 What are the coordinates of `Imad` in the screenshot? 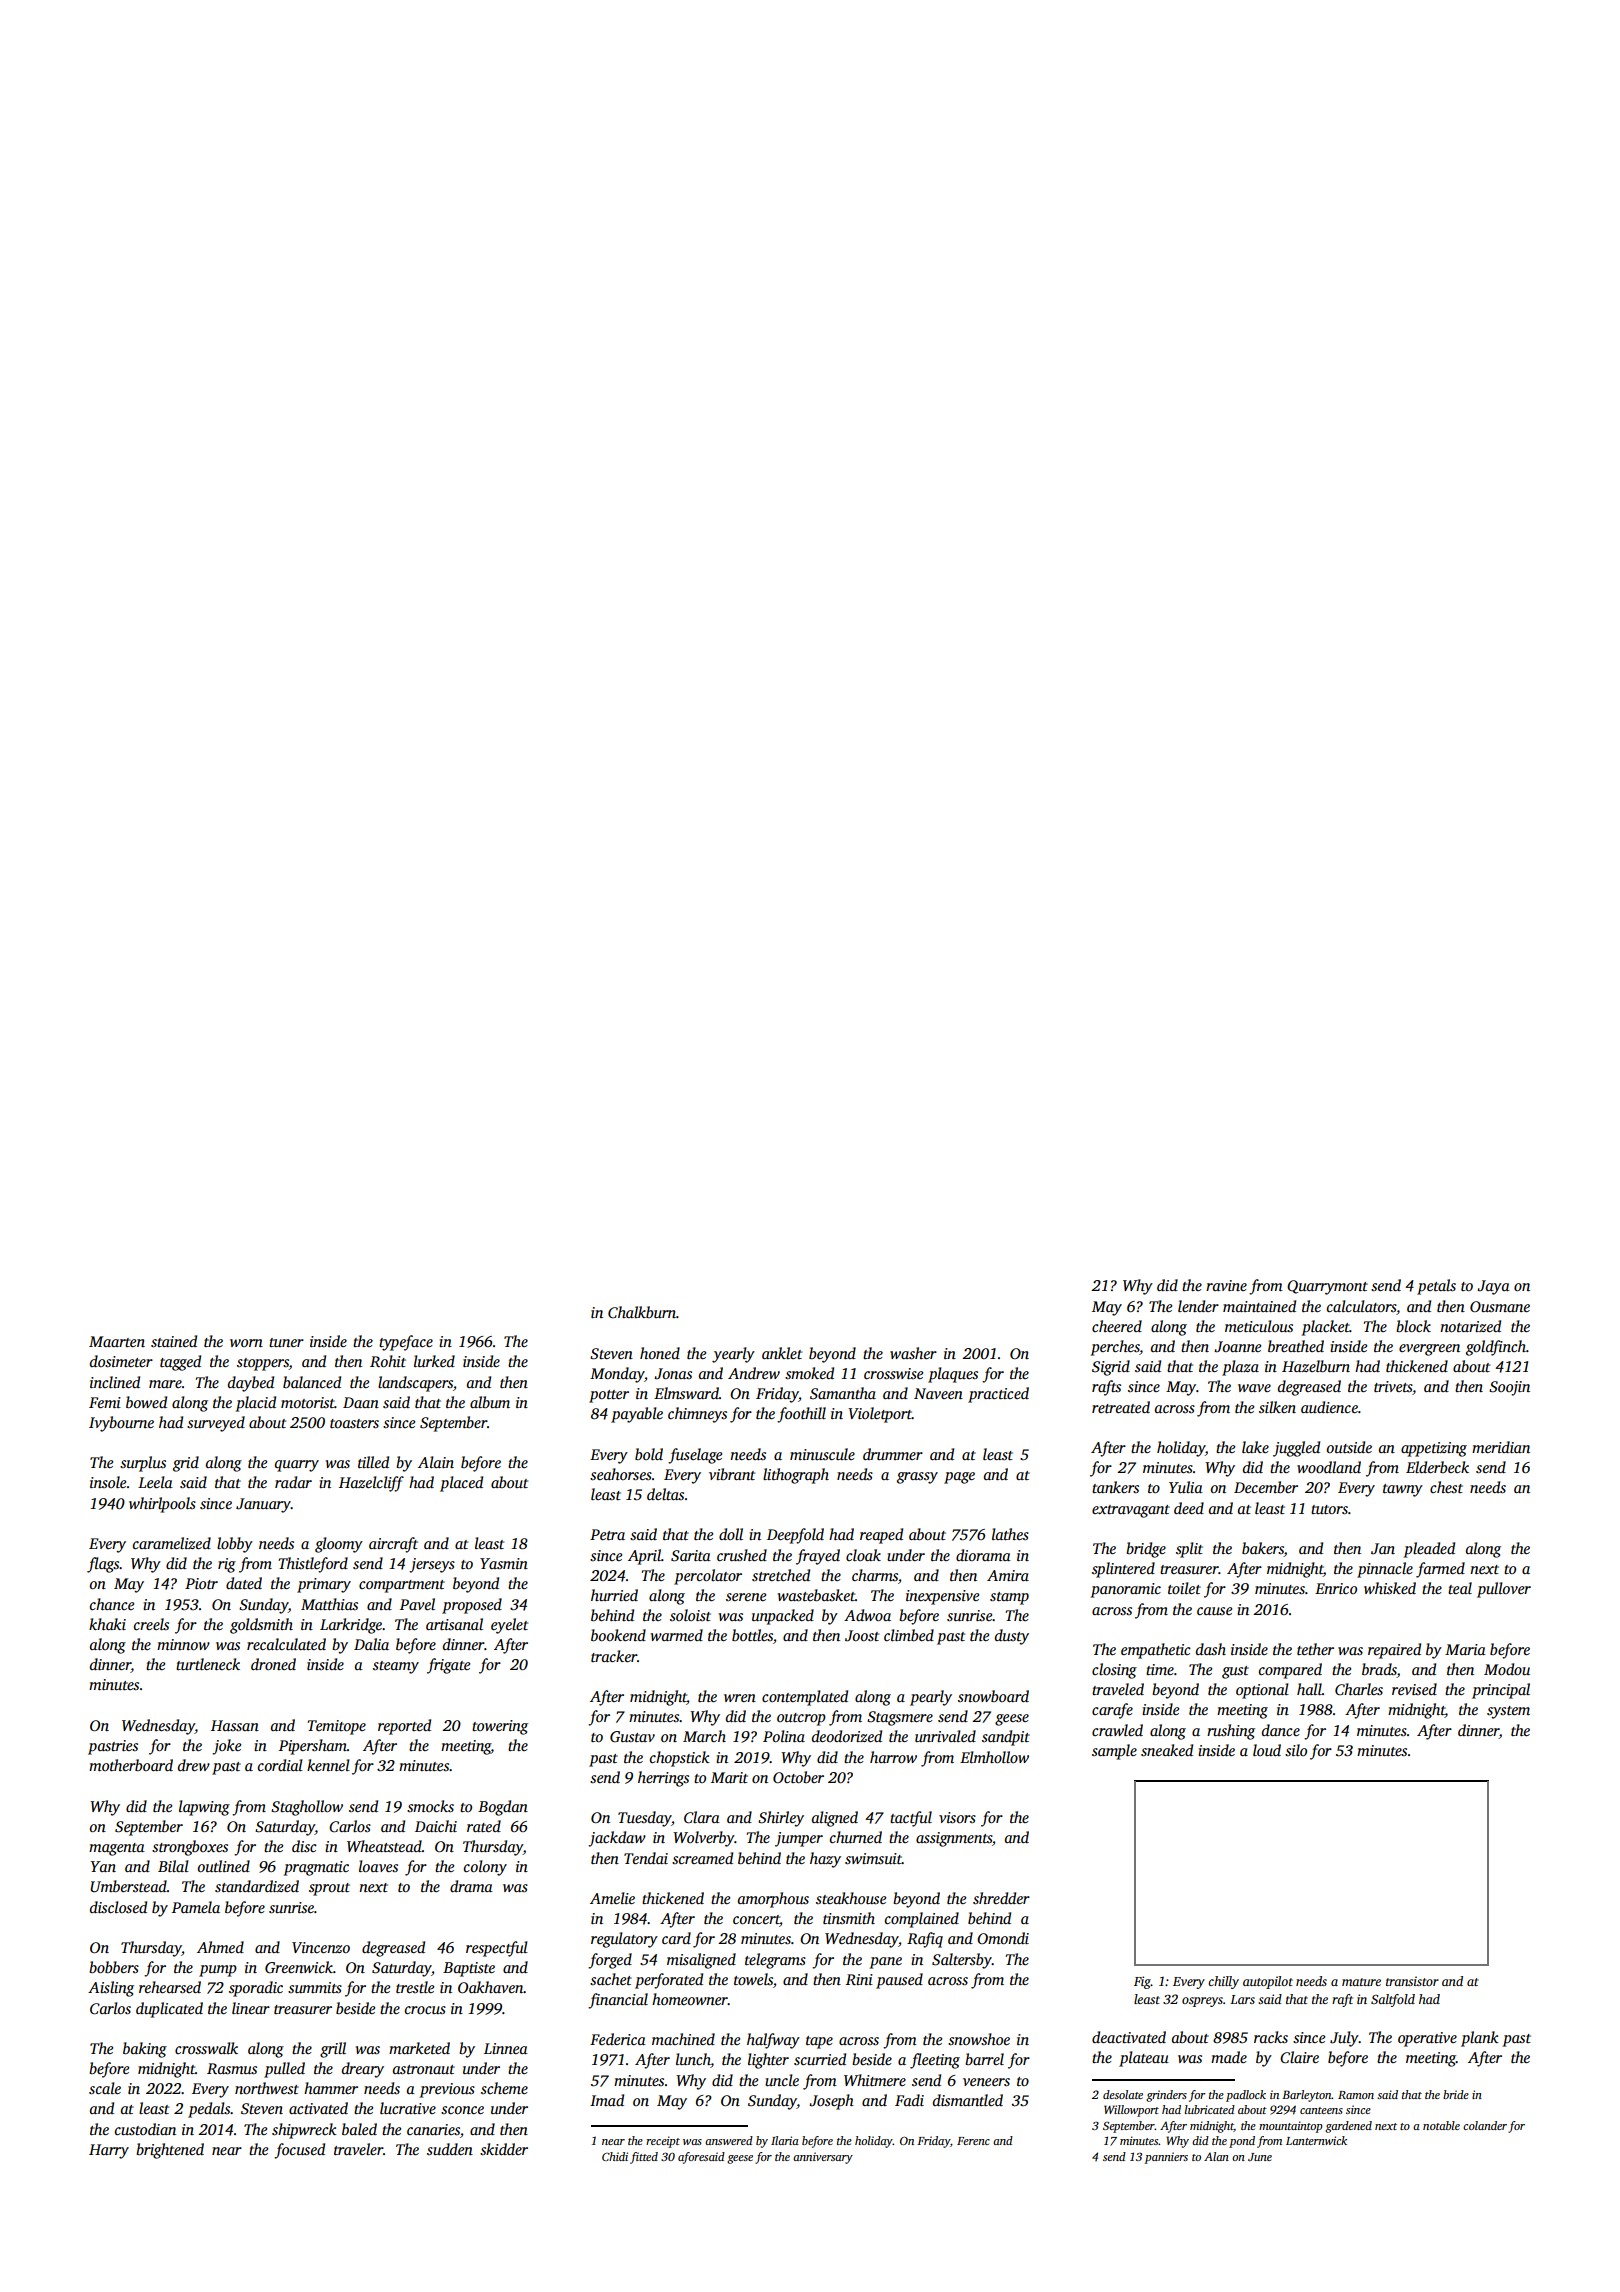 It's located at (607, 2100).
